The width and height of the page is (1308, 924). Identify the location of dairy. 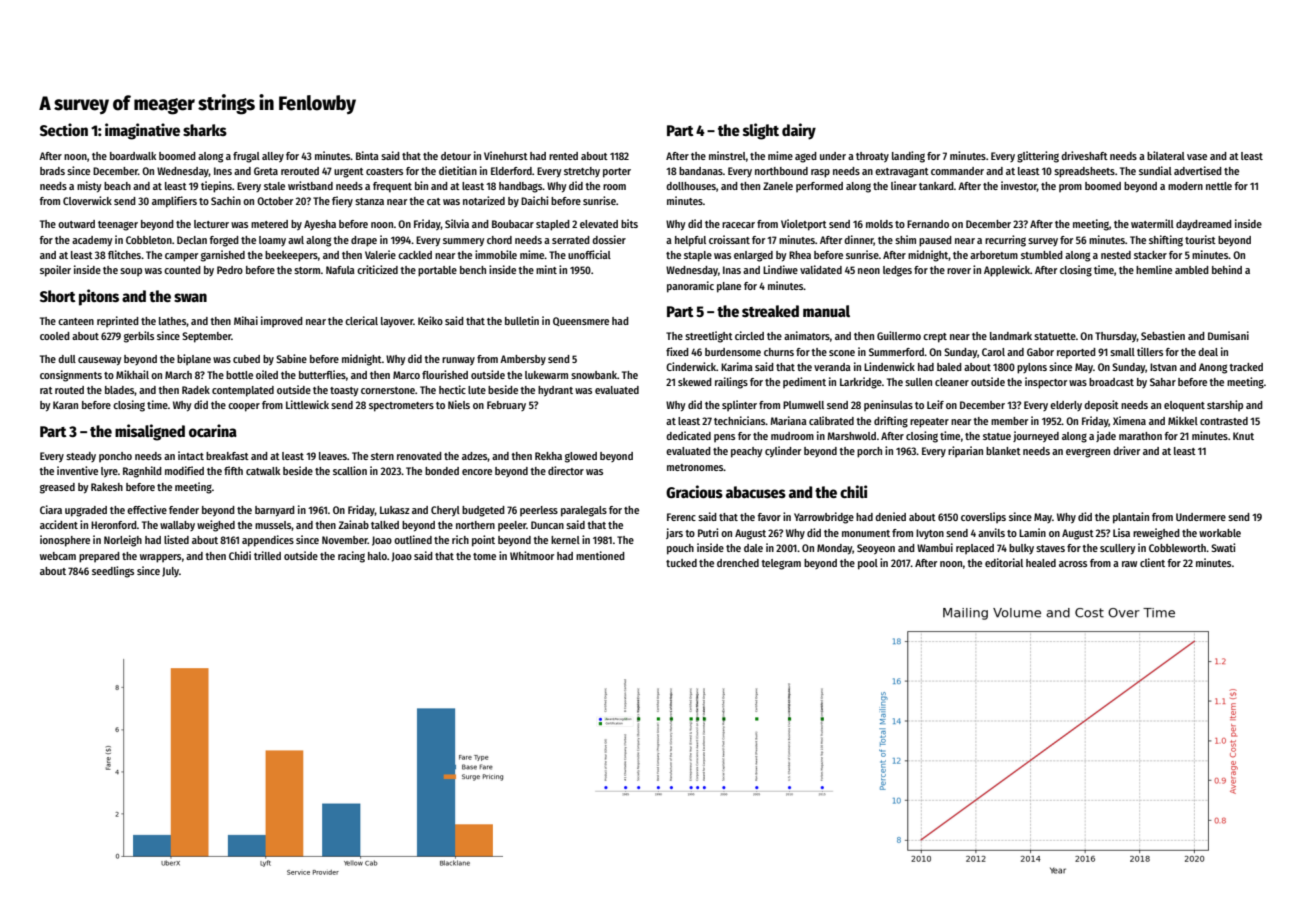
(799, 131).
